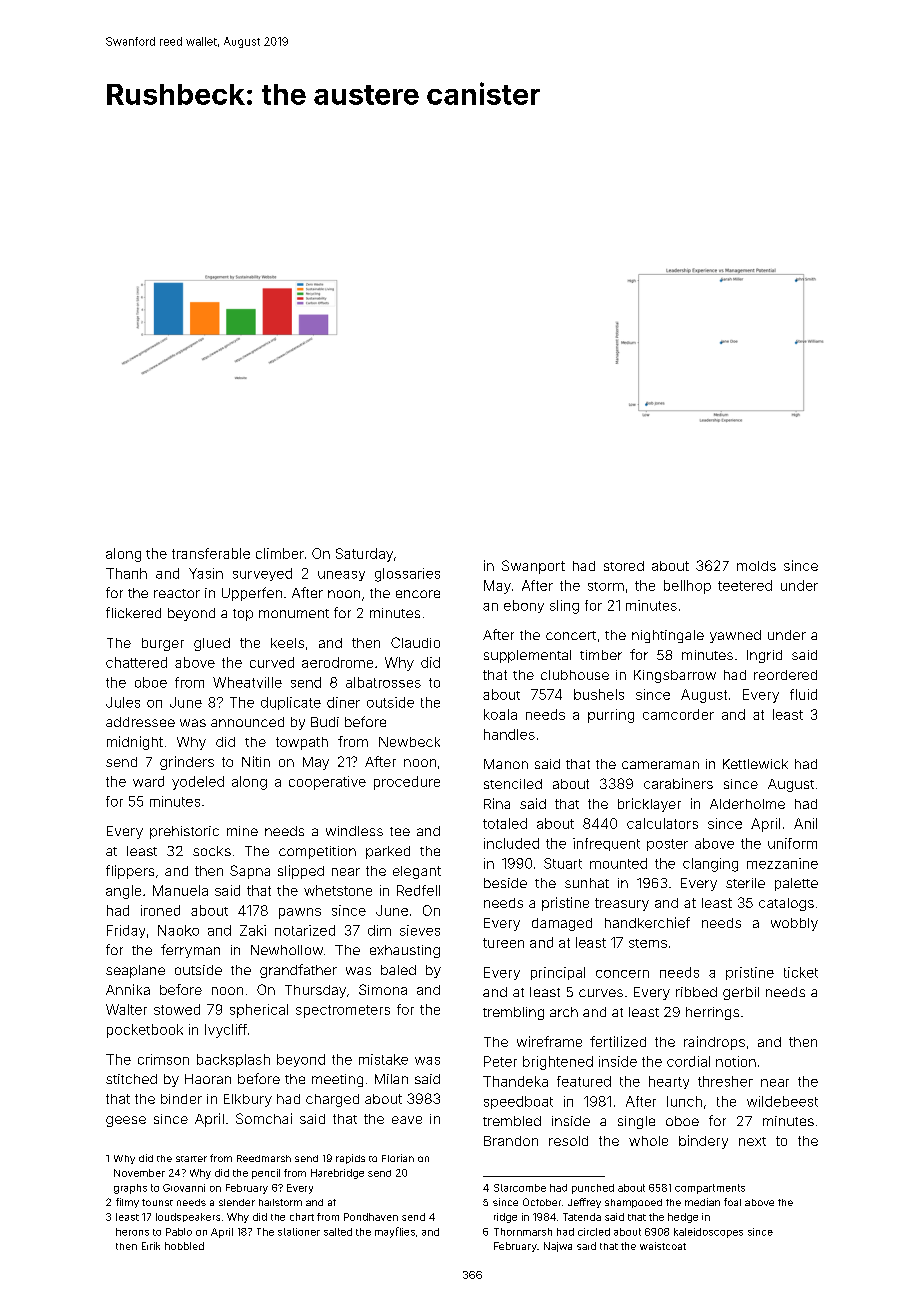 The image size is (924, 1308). I want to click on molds, so click(756, 566).
